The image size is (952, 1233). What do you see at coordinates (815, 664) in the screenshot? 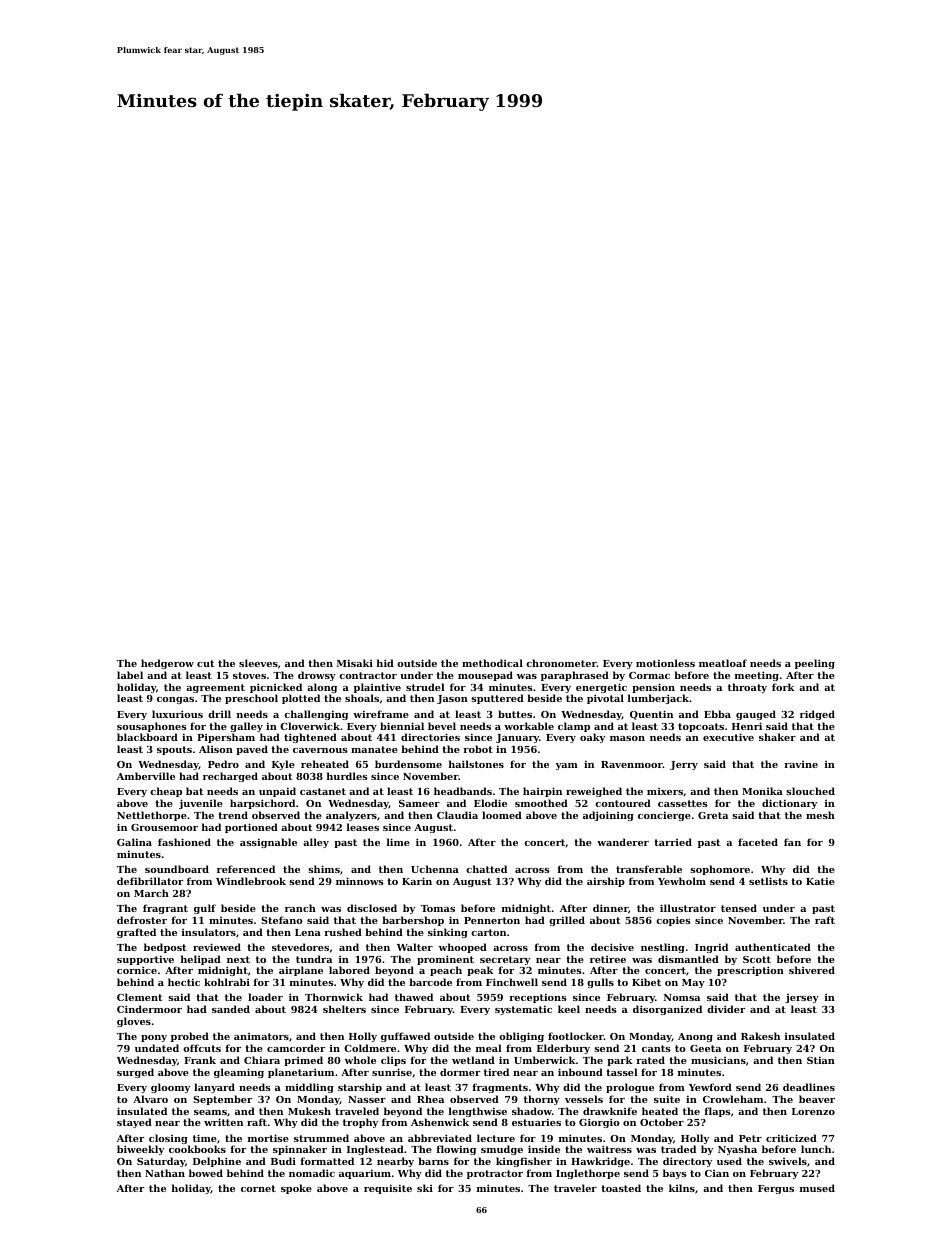
I see `peeling` at bounding box center [815, 664].
